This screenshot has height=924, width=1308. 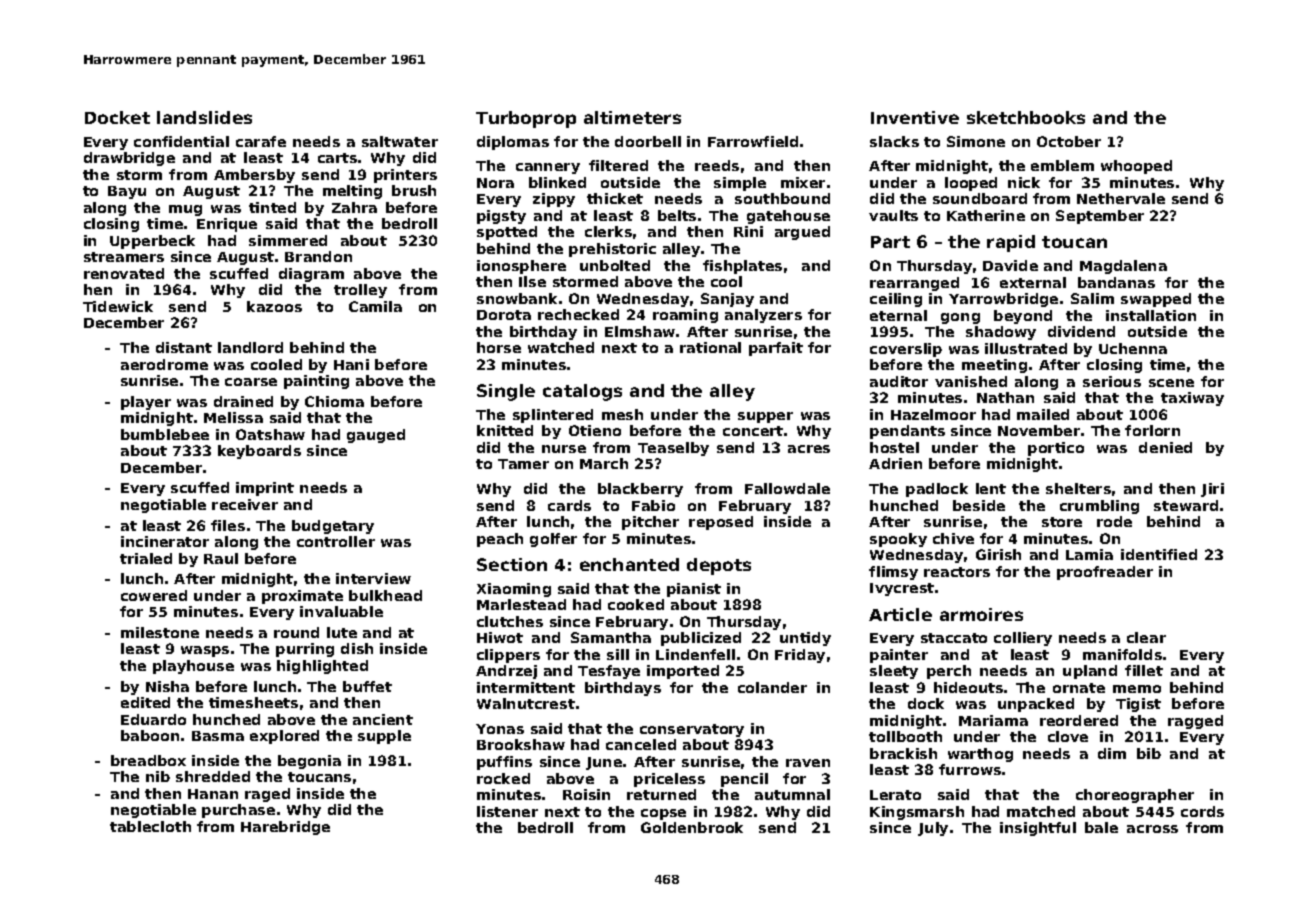 I want to click on October, so click(x=1069, y=141).
